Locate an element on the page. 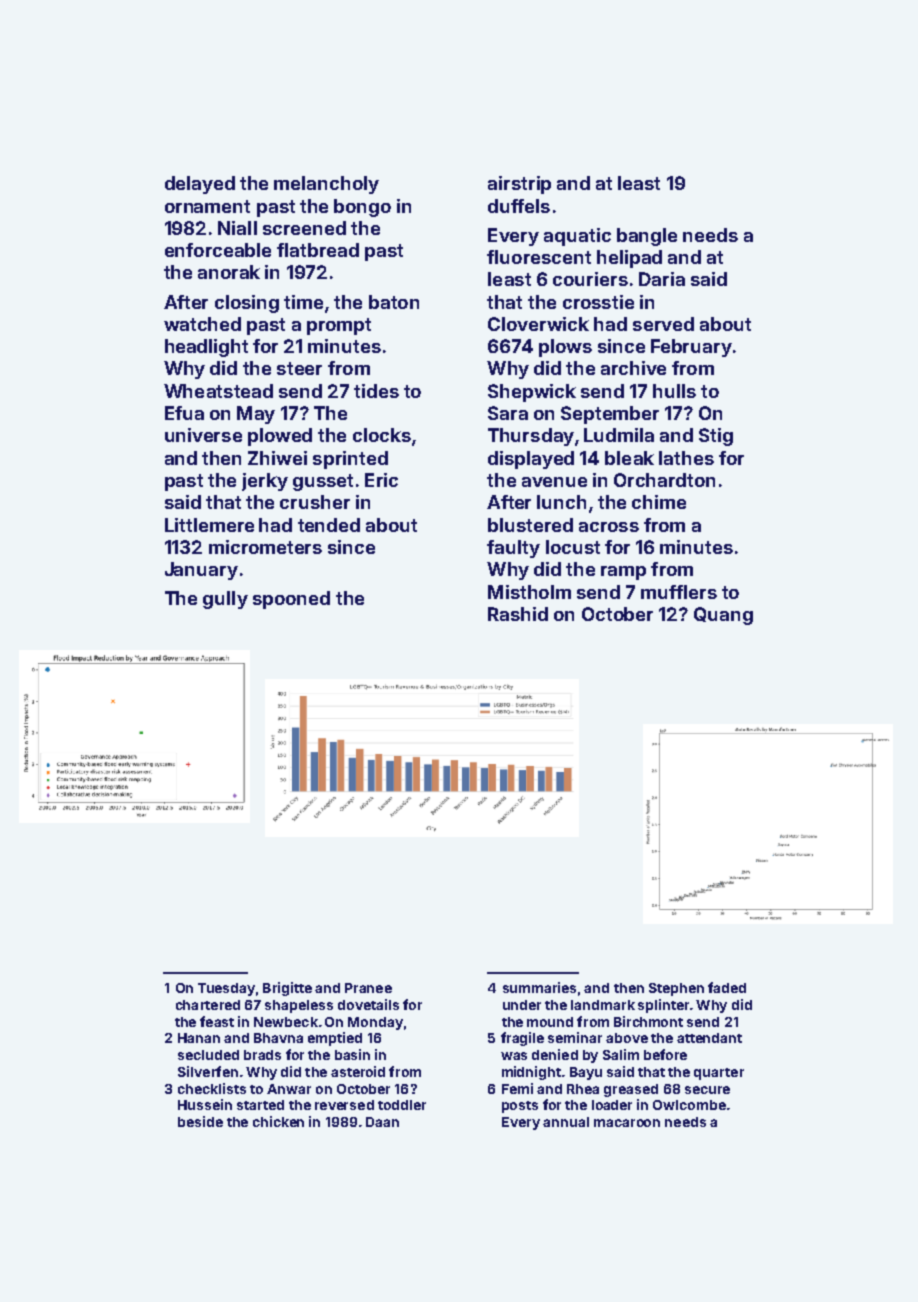  Brigitte is located at coordinates (287, 989).
